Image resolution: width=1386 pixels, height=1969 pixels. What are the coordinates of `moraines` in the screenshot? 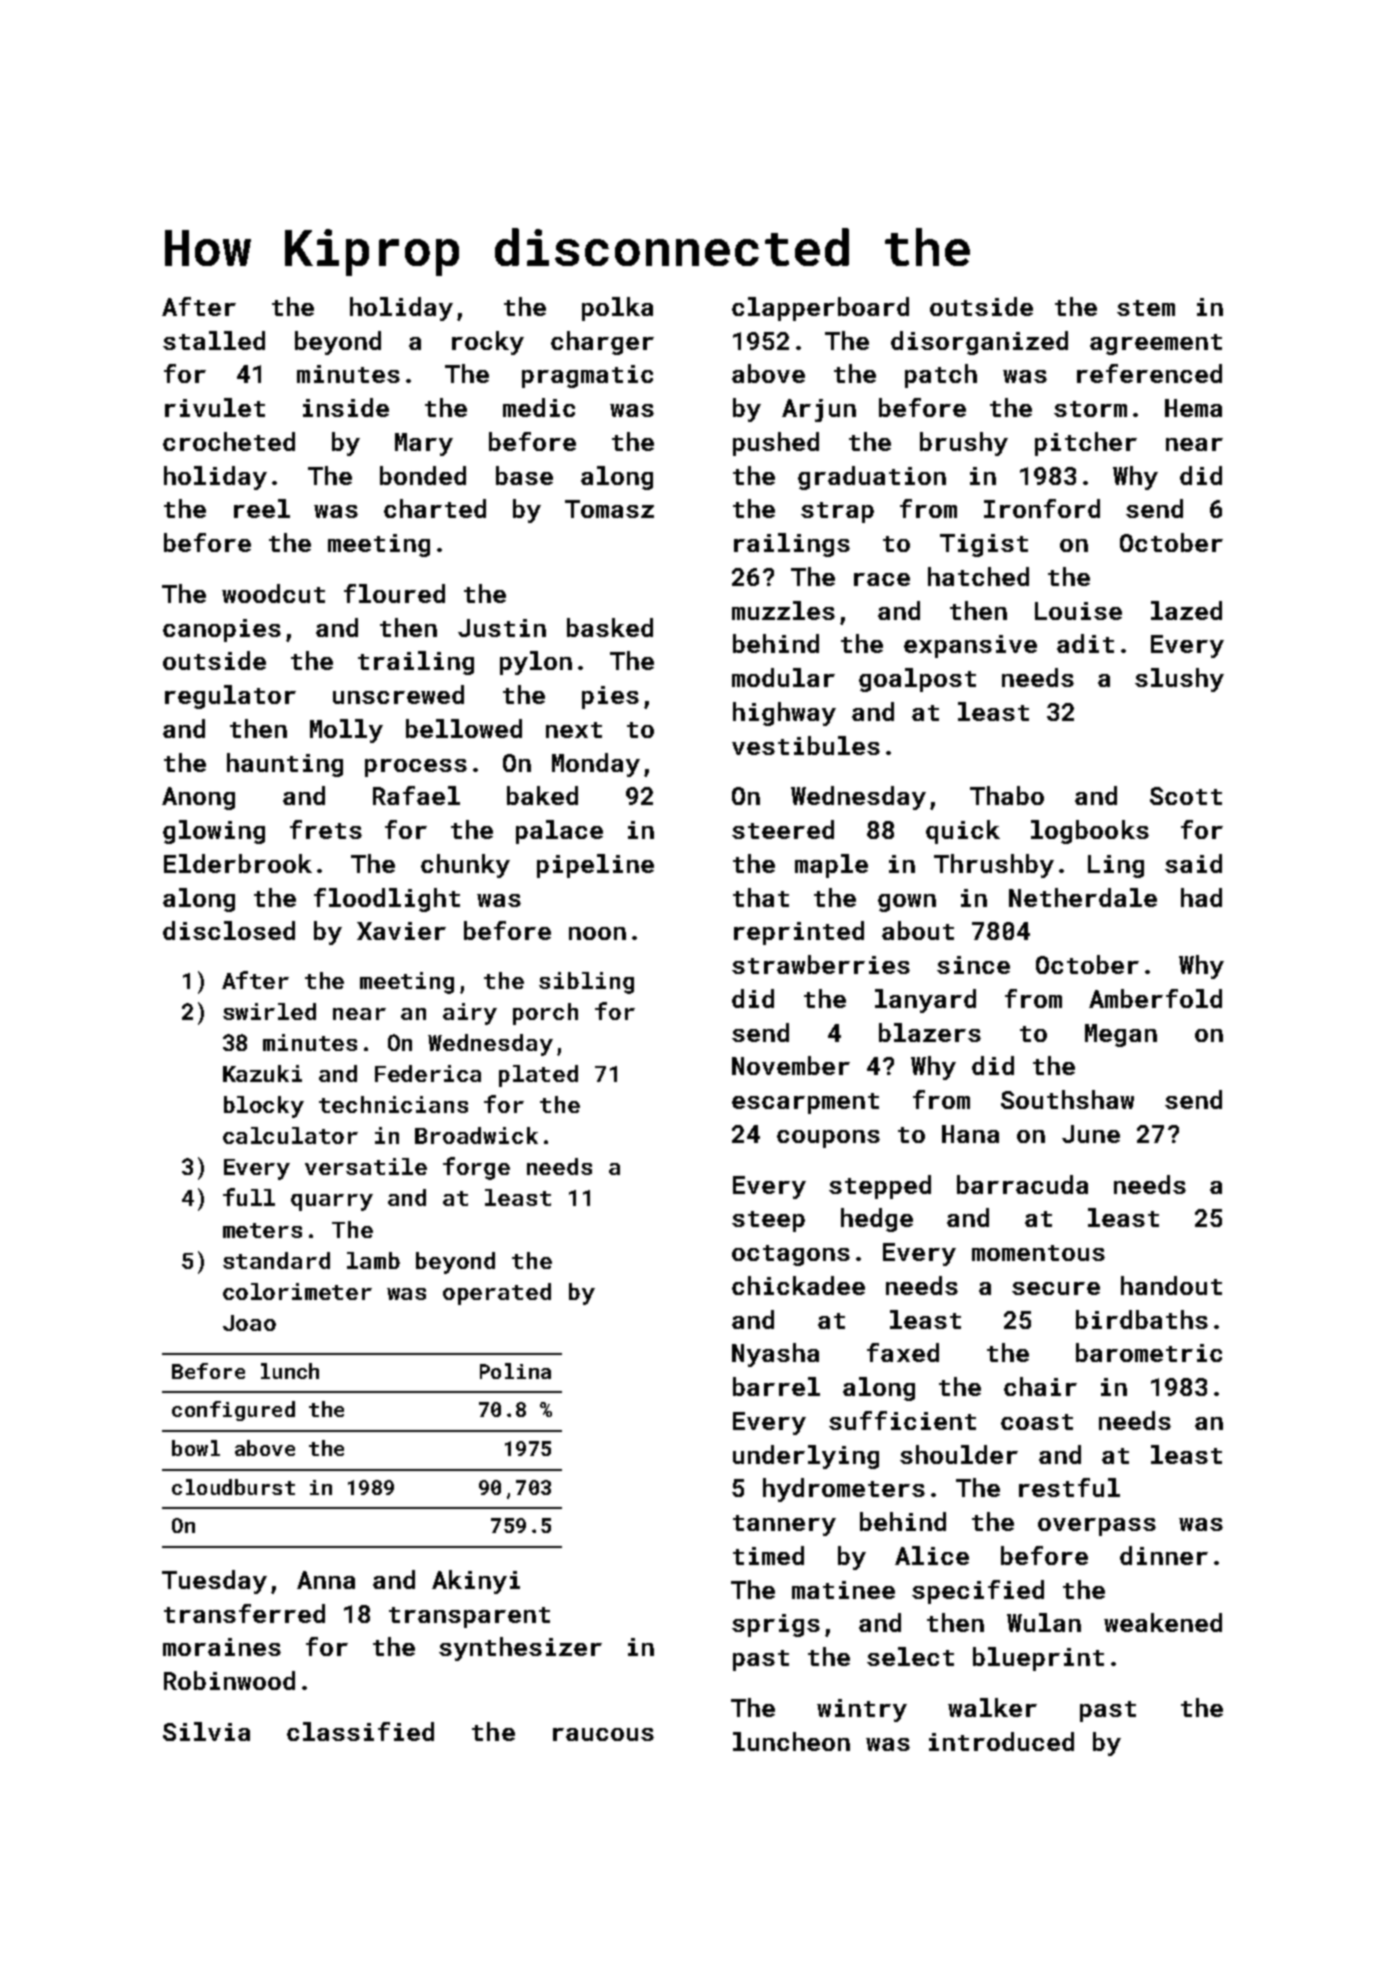 It's located at (222, 1647).
